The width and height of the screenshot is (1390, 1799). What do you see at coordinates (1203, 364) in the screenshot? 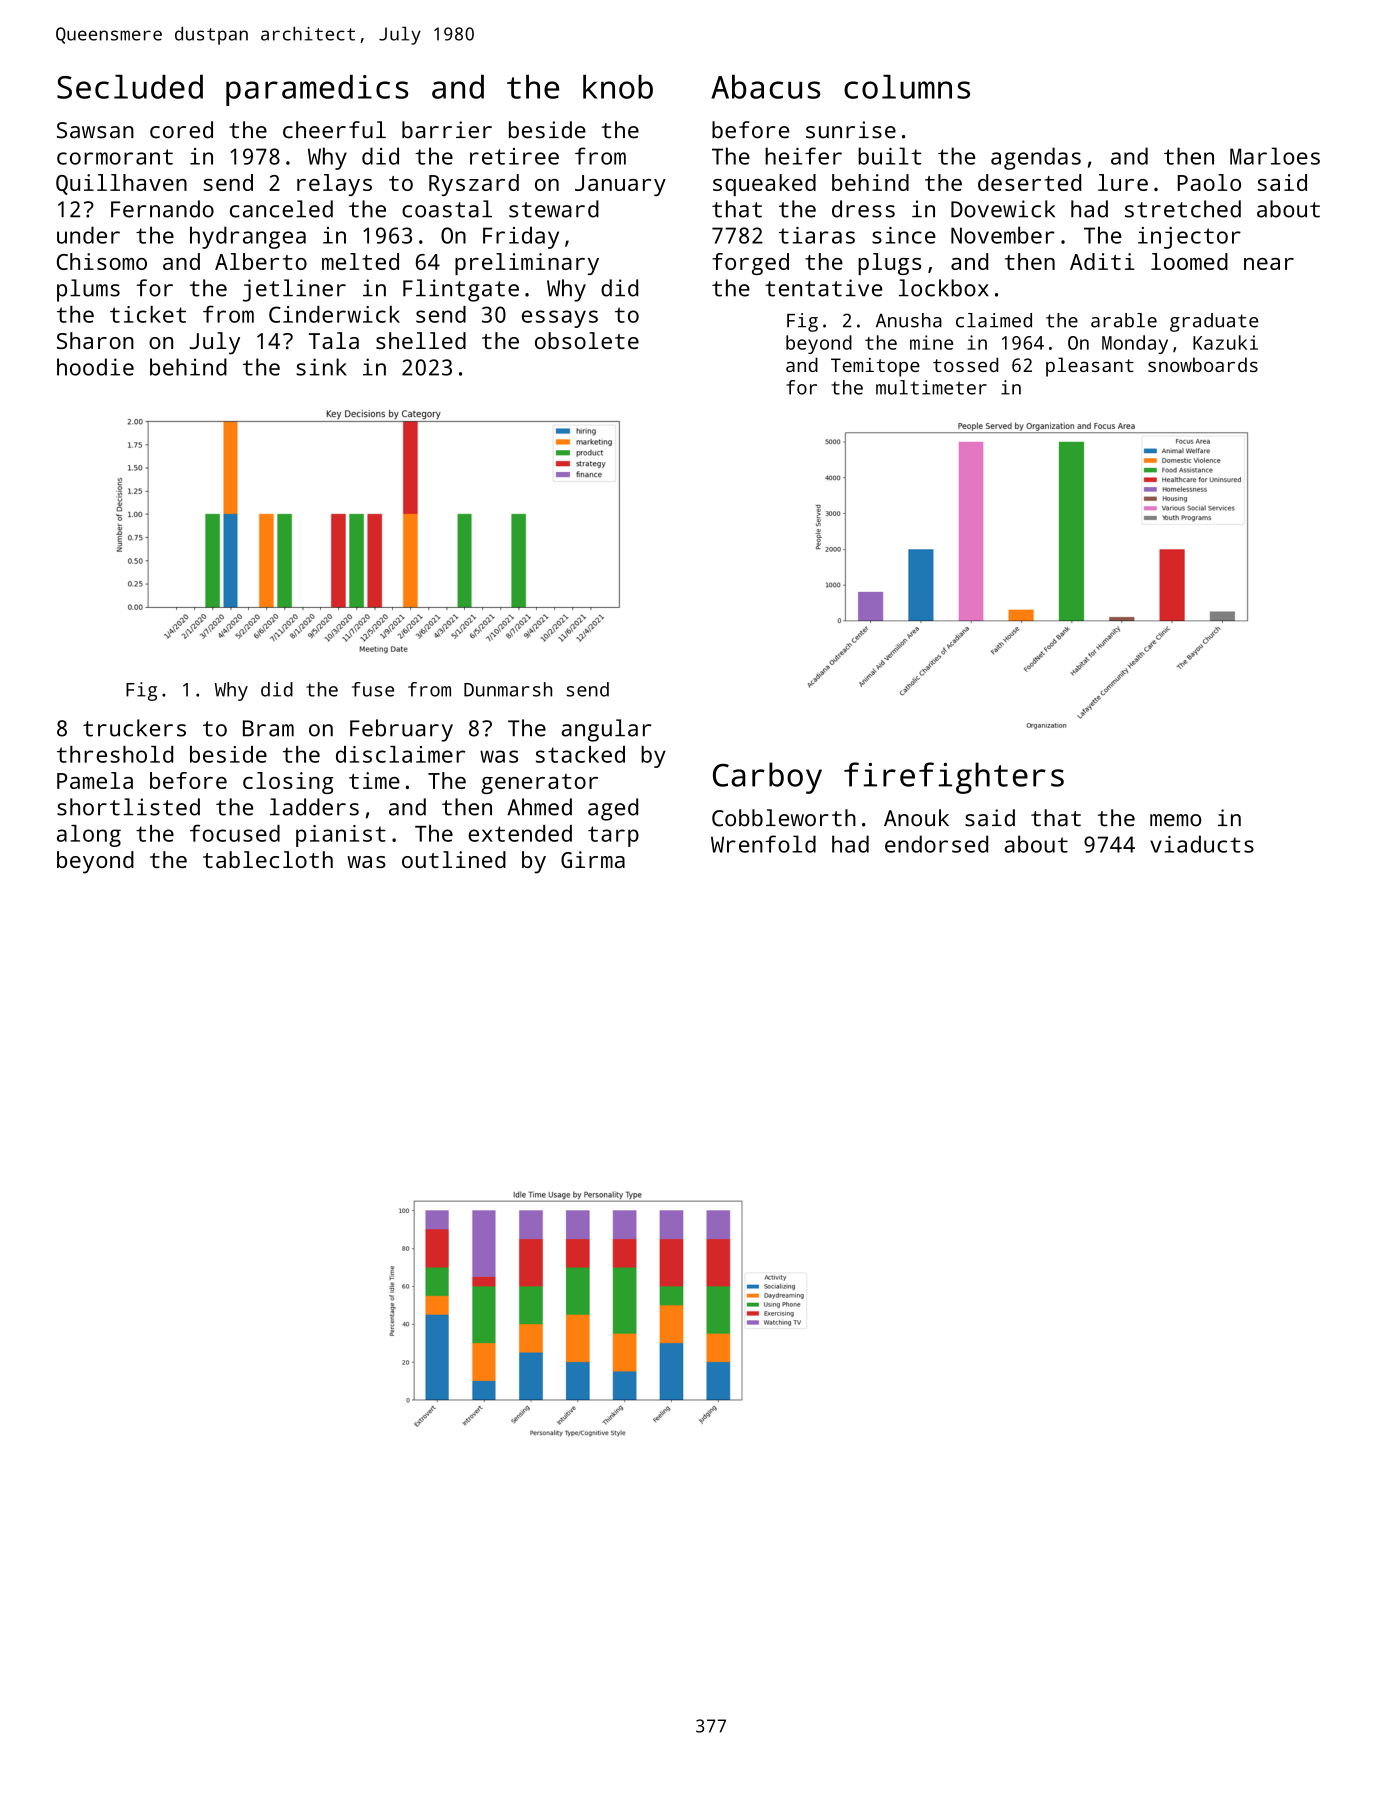
I see `snowboards` at bounding box center [1203, 364].
